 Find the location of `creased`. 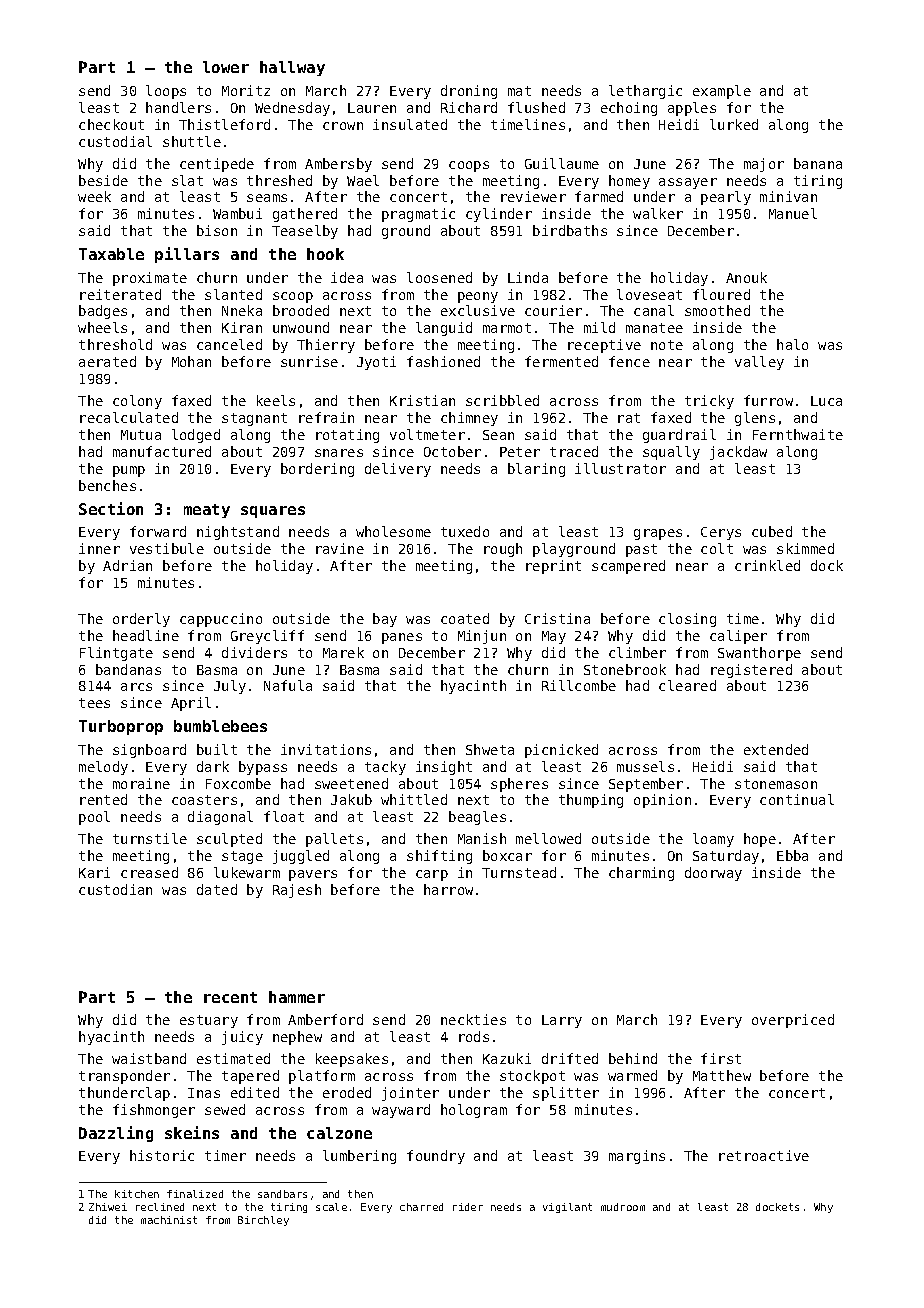

creased is located at coordinates (149, 872).
